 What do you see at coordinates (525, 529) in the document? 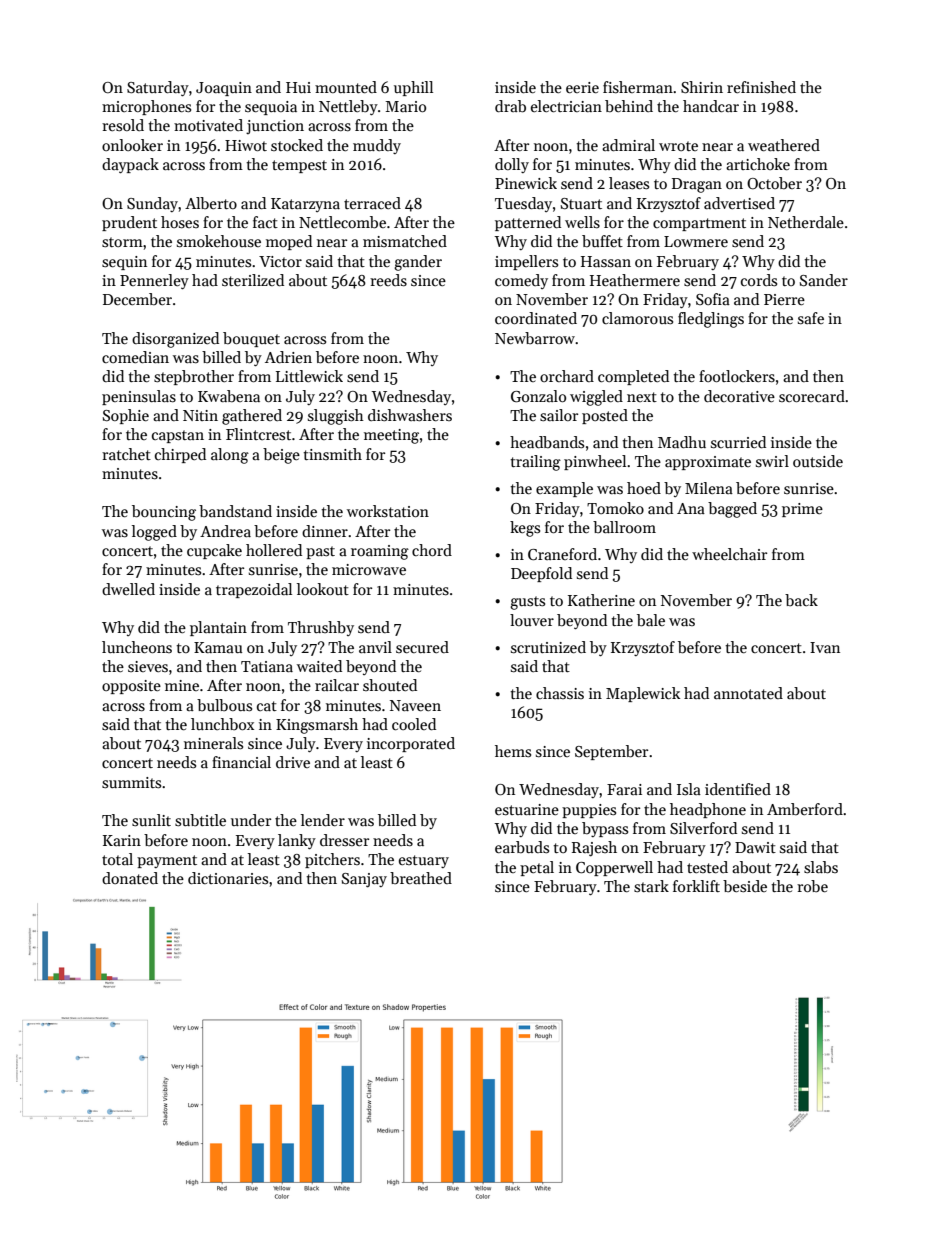
I see `kegs` at bounding box center [525, 529].
